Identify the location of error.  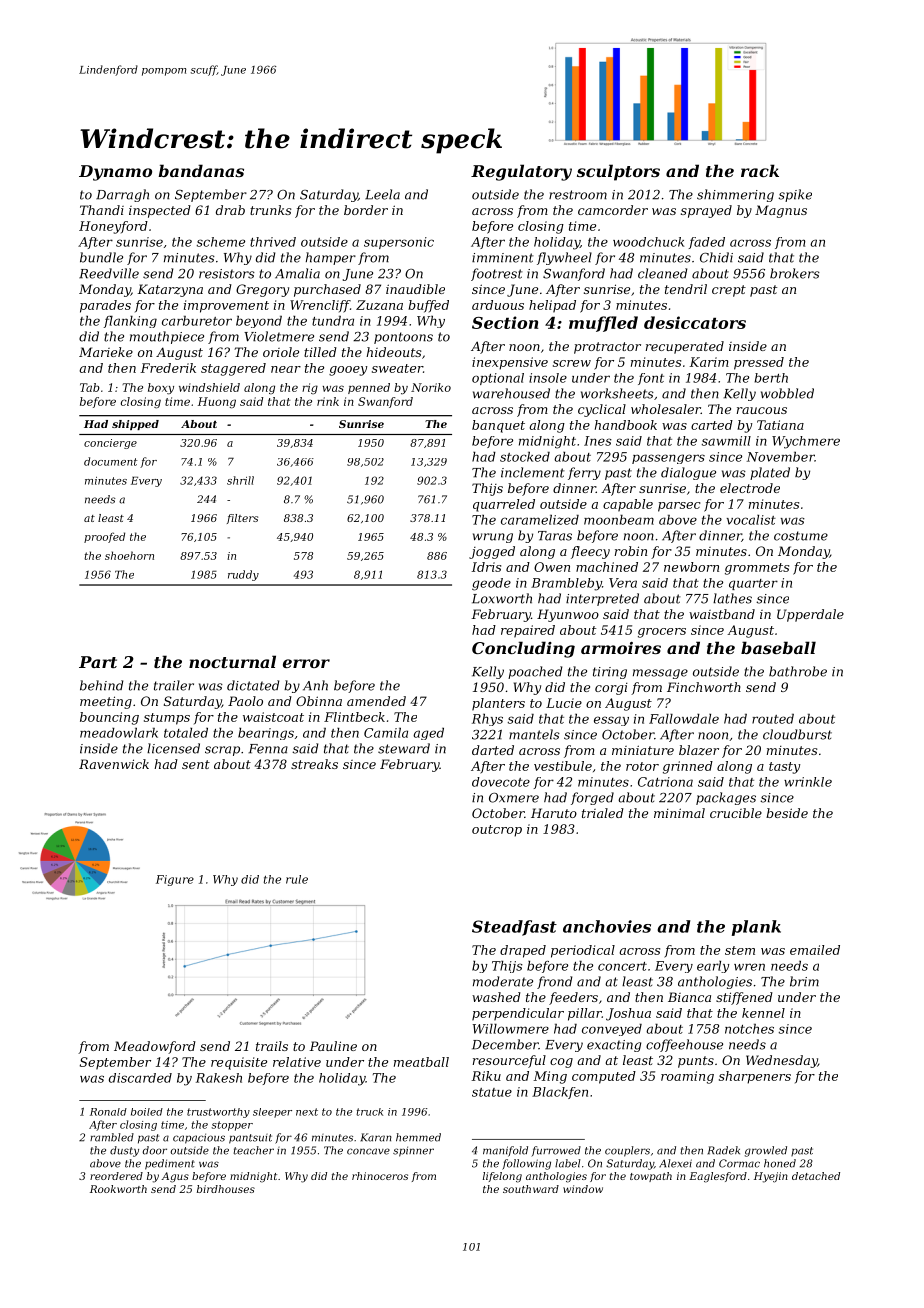
(306, 663).
